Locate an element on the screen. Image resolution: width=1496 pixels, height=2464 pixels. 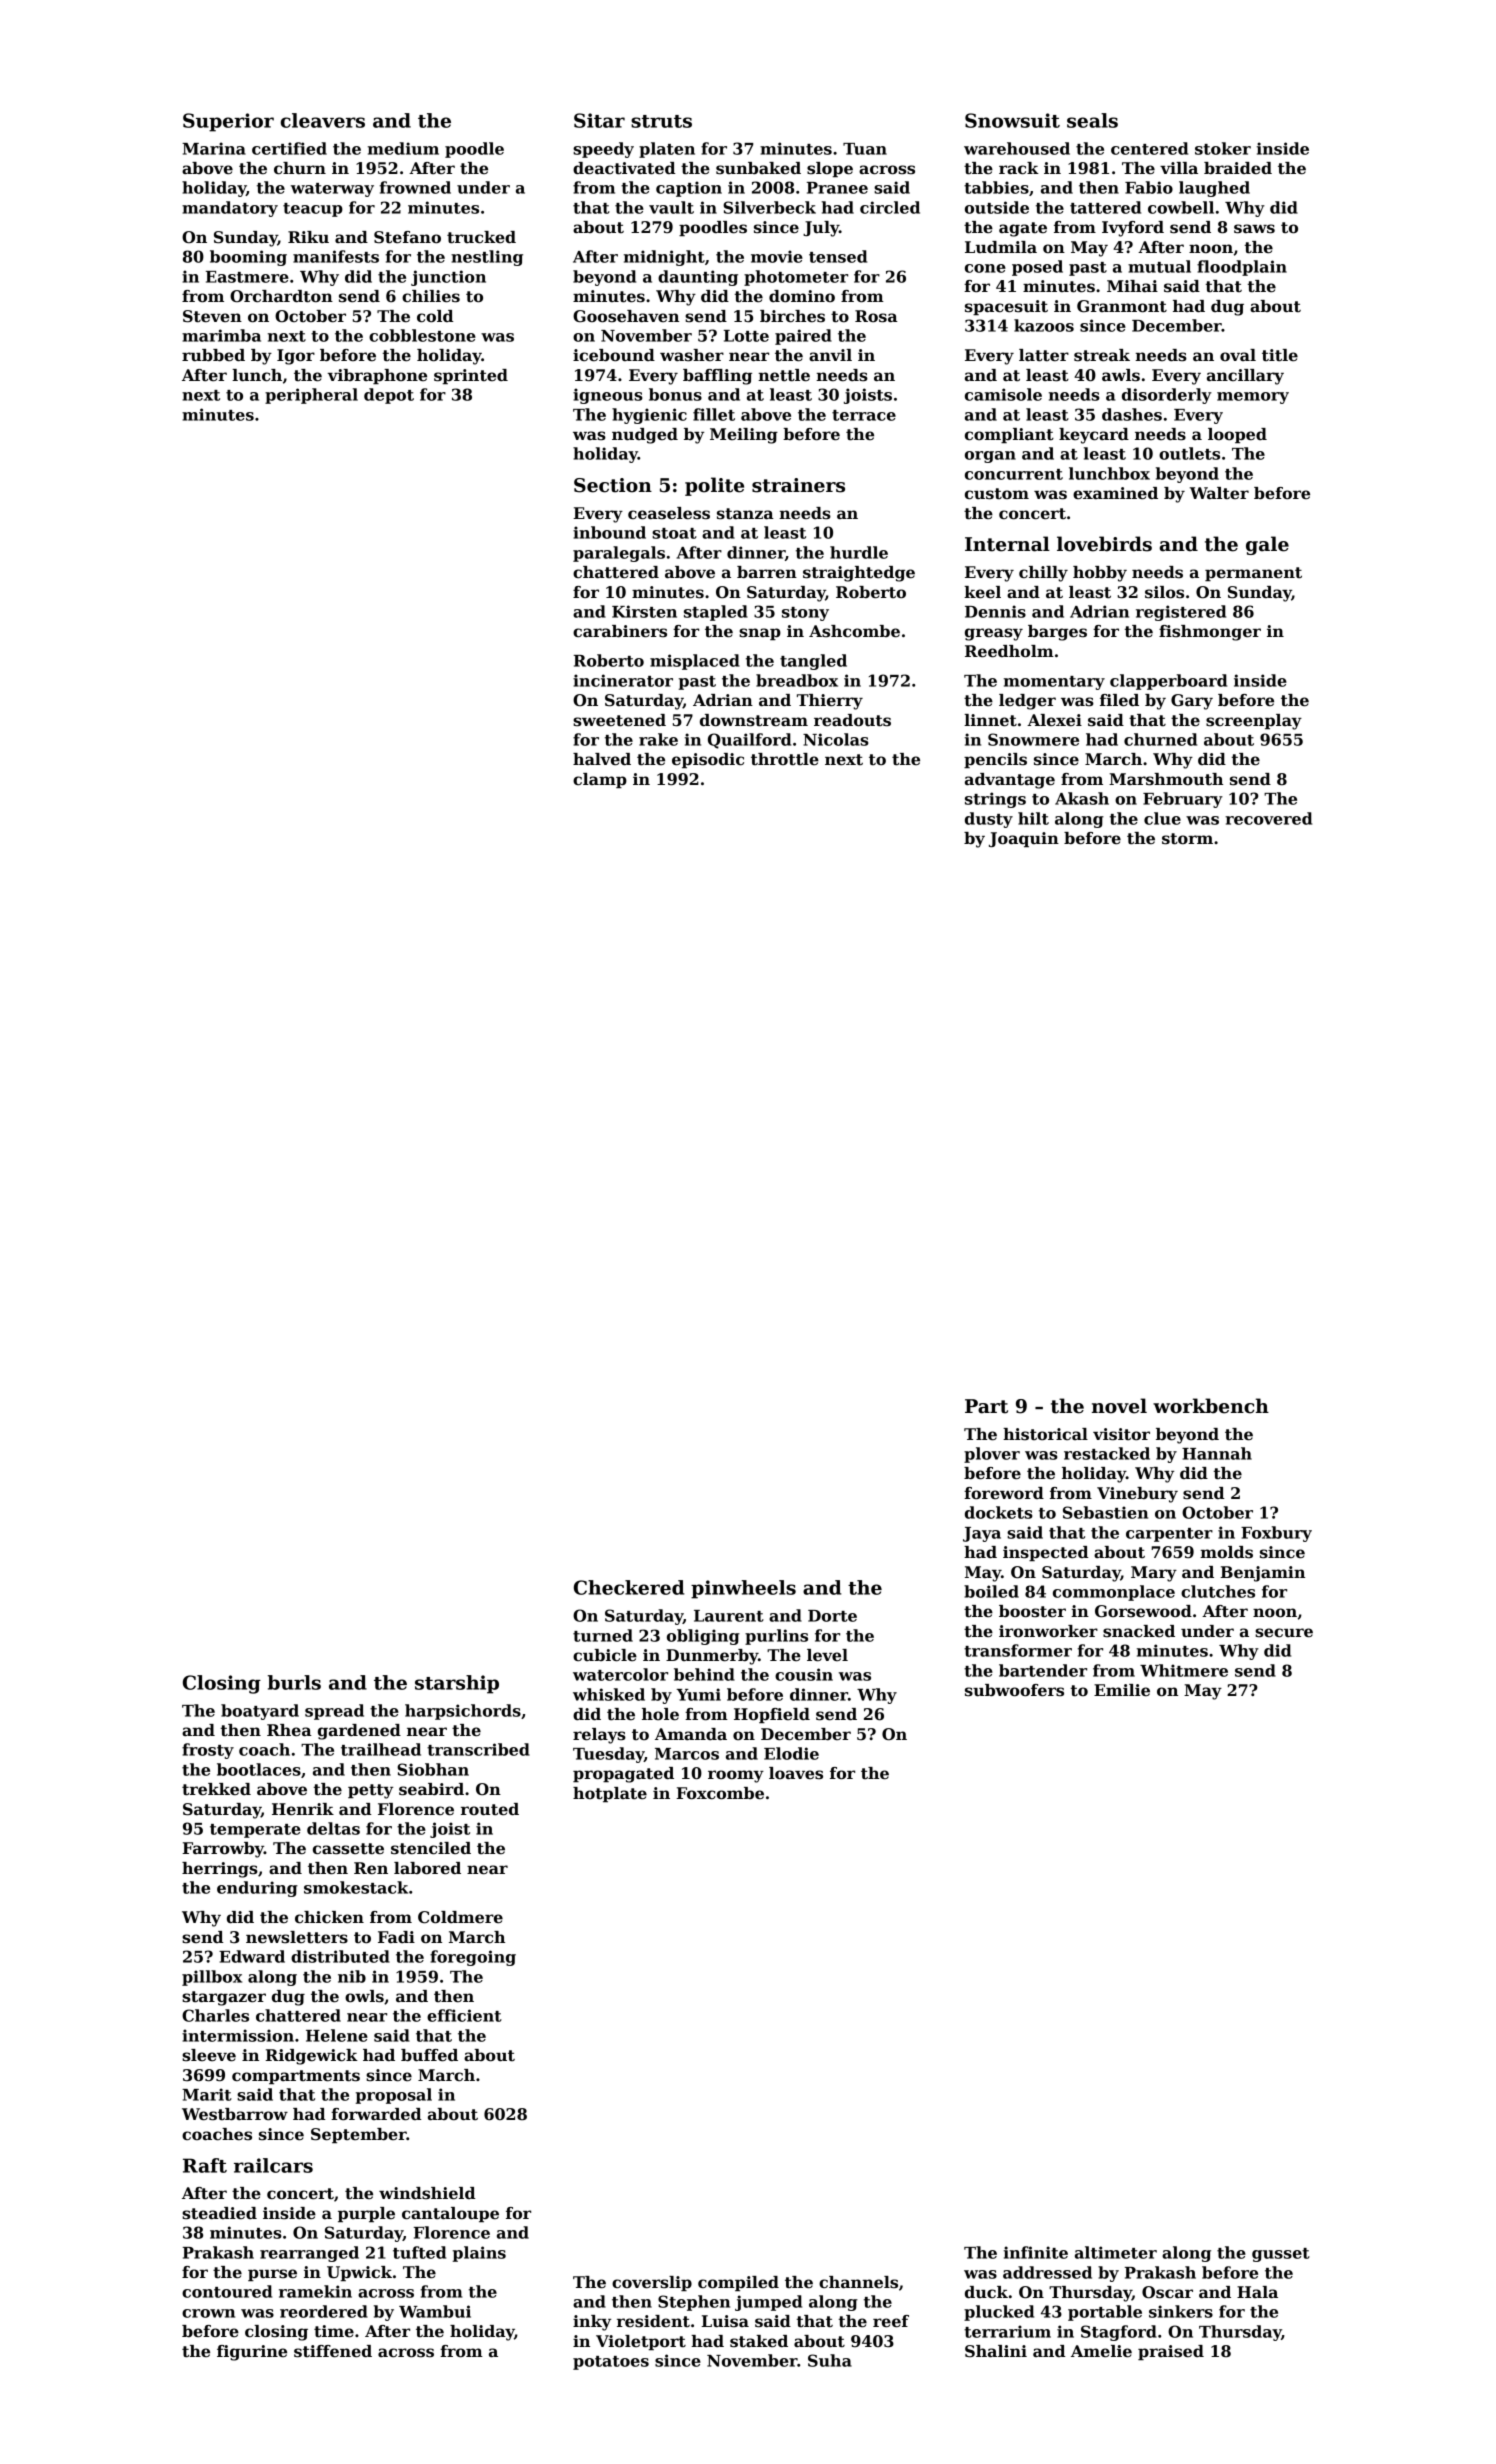
stoker is located at coordinates (1223, 148).
